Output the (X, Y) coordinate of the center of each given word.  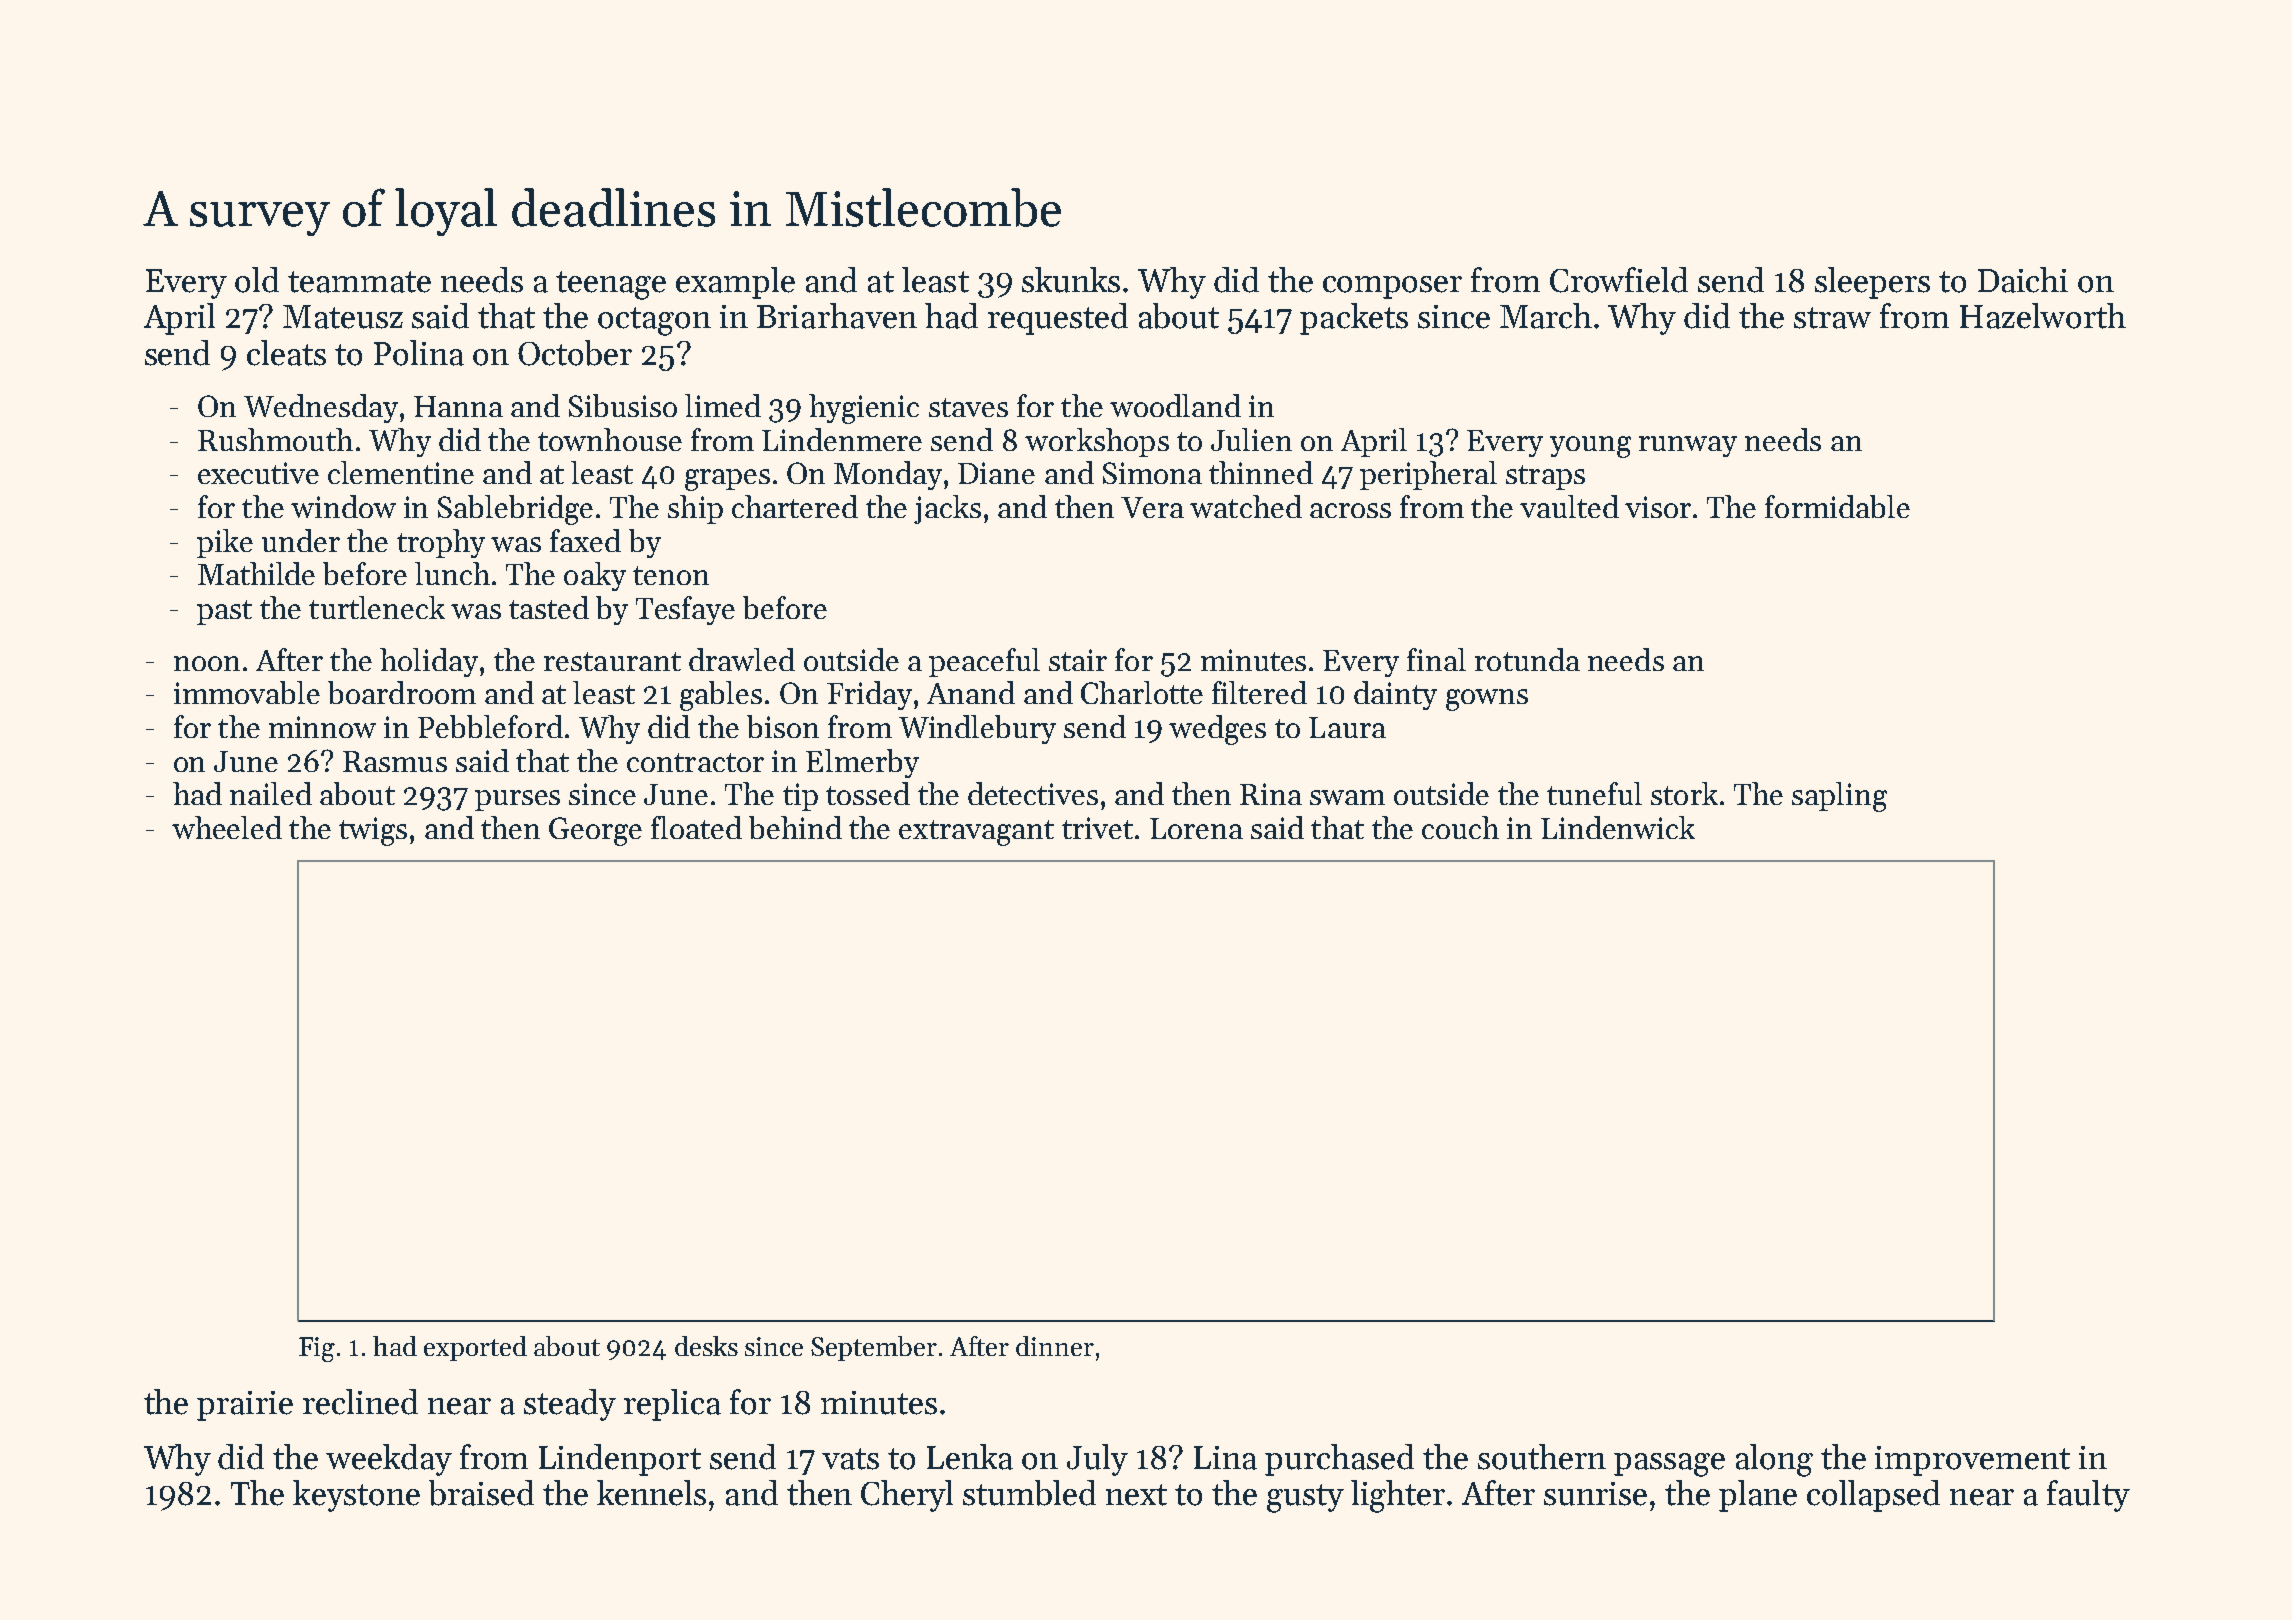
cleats (286, 353)
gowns (1487, 700)
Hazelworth (2043, 316)
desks (706, 1346)
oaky (595, 576)
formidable (1837, 506)
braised (481, 1493)
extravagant (976, 833)
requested (1058, 319)
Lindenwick (1618, 827)
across (1350, 510)
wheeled (227, 827)
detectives (1033, 793)
